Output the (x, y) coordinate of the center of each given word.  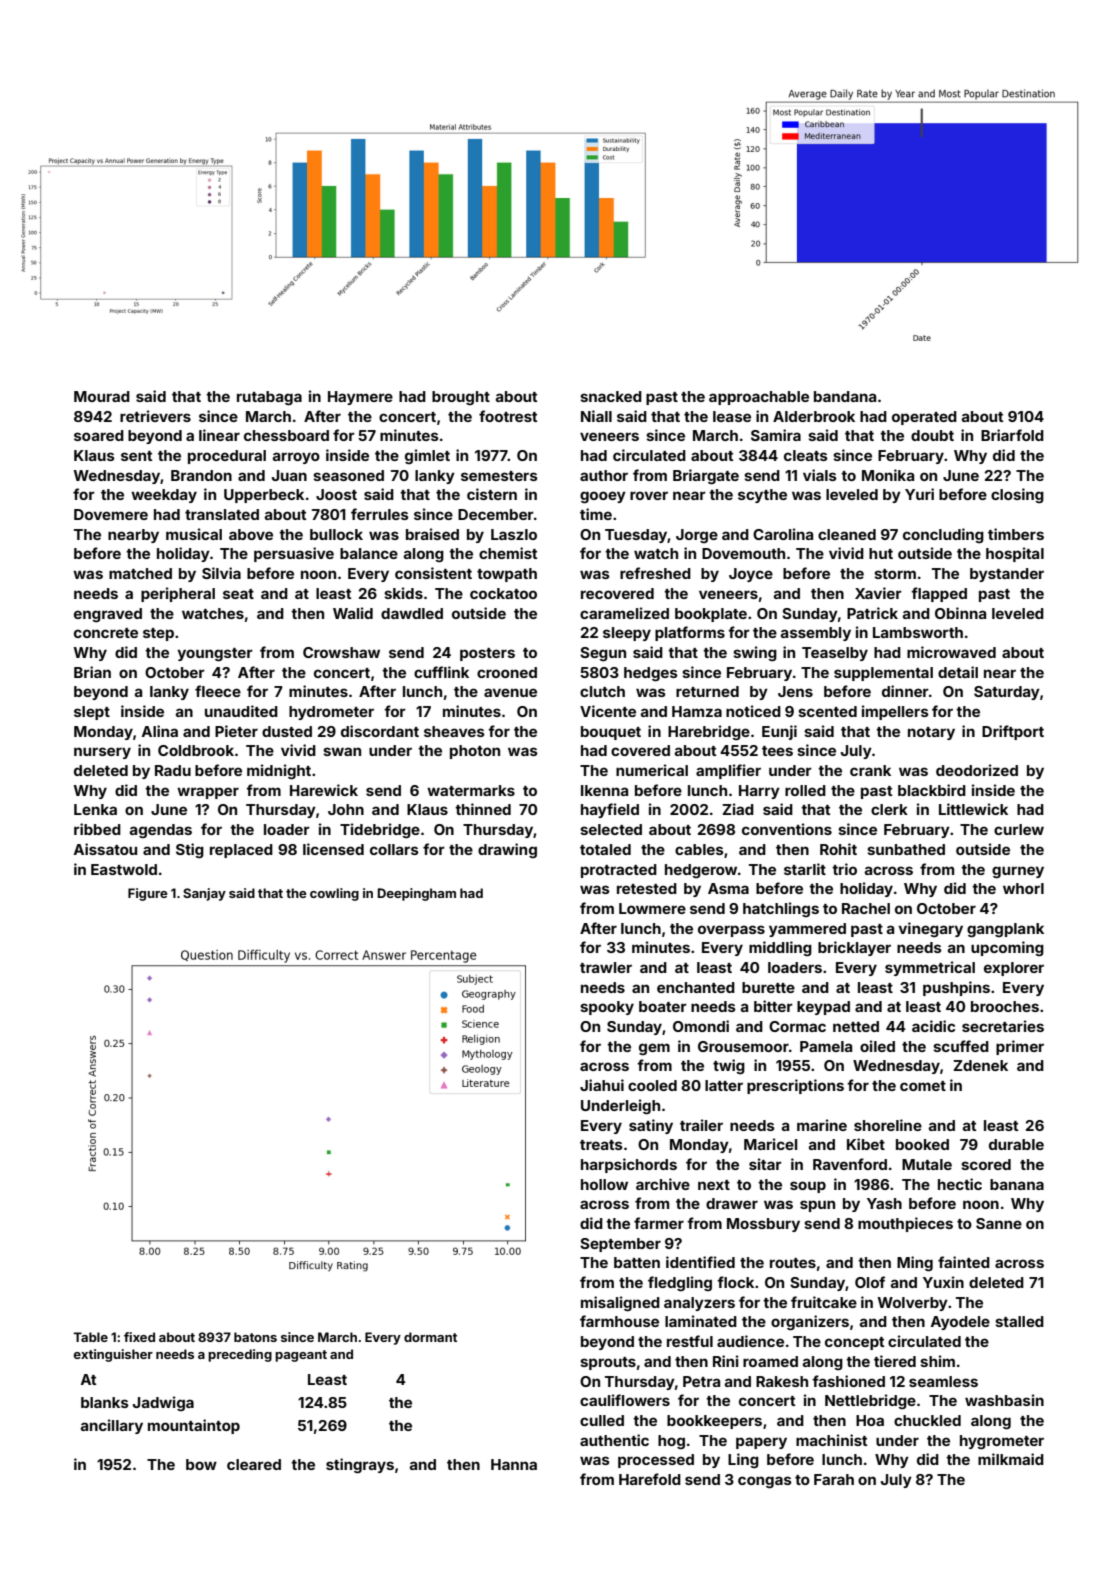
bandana (845, 396)
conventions (787, 829)
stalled (1019, 1321)
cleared (254, 1464)
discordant (380, 731)
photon (475, 752)
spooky (607, 1008)
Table (90, 1337)
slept (92, 713)
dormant (430, 1337)
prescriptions (795, 1086)
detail (958, 672)
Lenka (95, 809)
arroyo (296, 458)
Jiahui (602, 1085)
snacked (611, 396)
